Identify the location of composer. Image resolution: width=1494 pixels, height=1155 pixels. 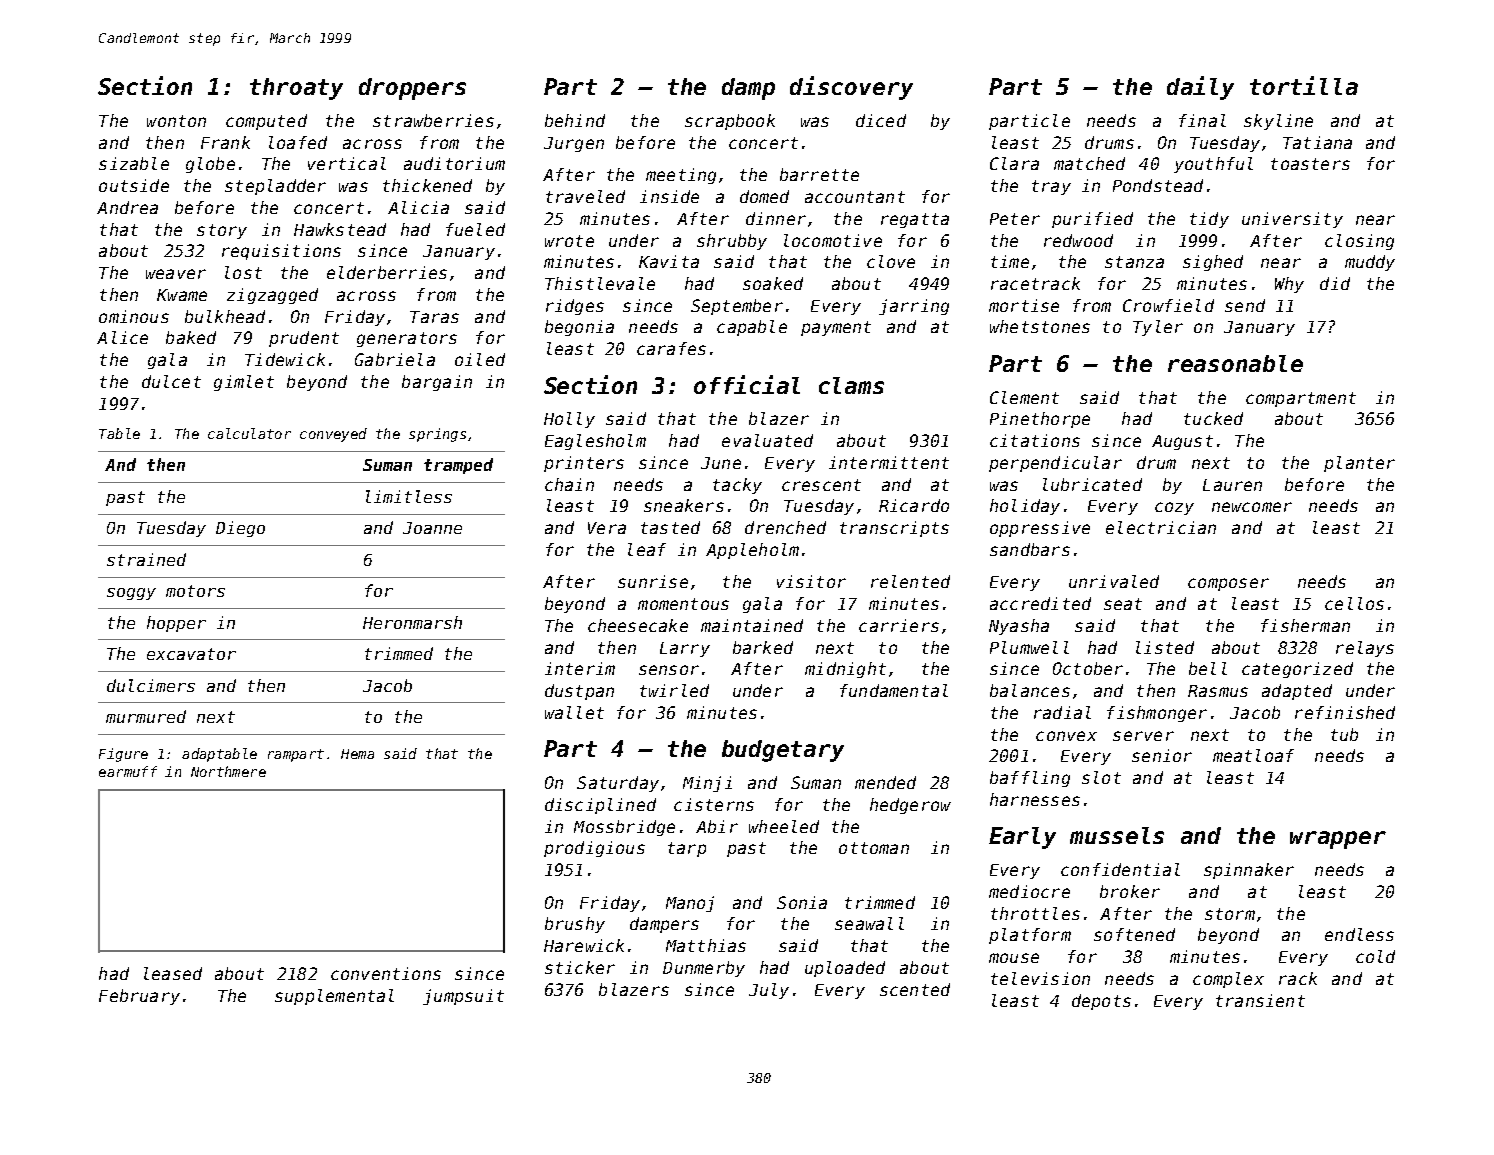
(1228, 584).
